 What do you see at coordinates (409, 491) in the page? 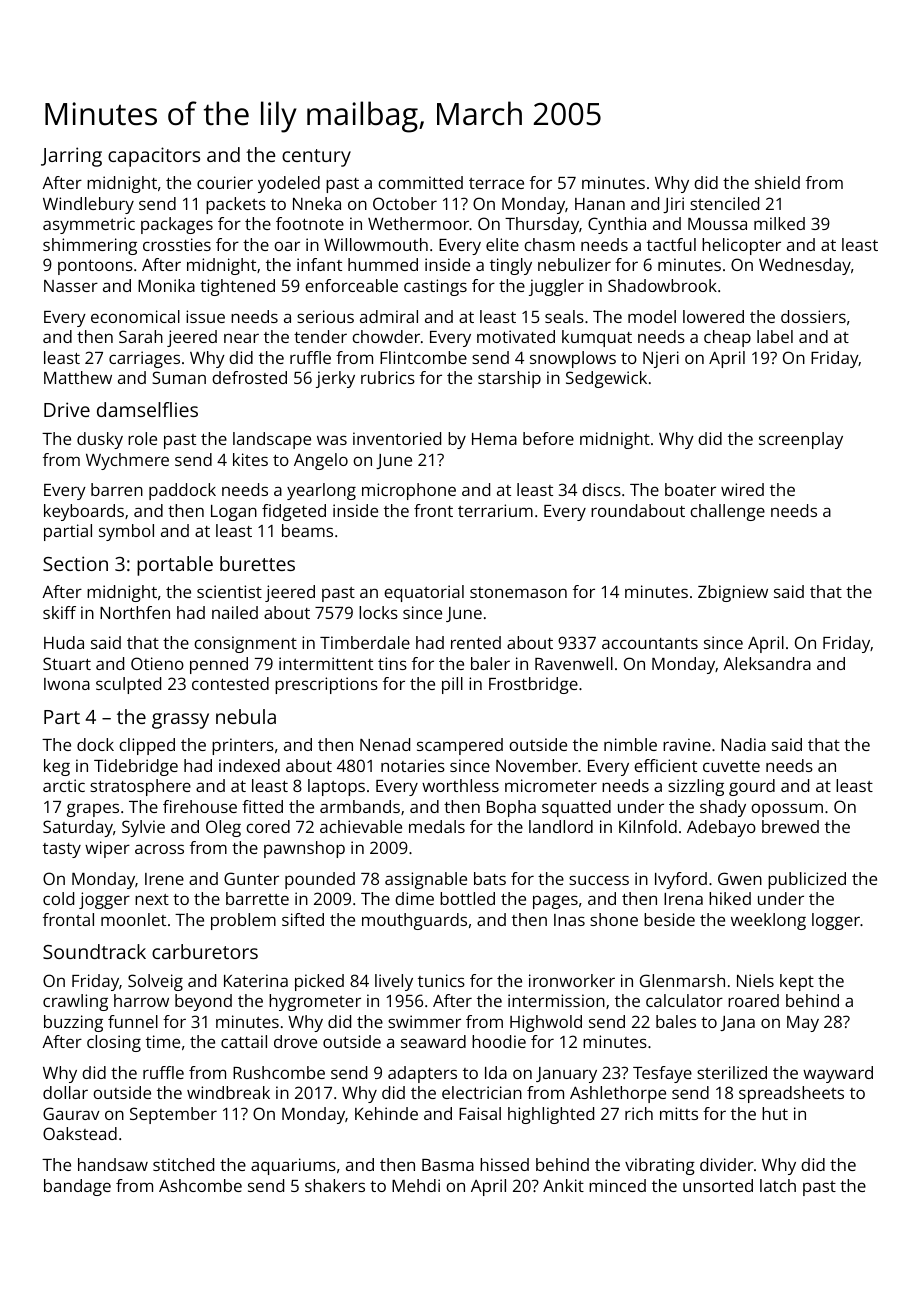
I see `microphone` at bounding box center [409, 491].
